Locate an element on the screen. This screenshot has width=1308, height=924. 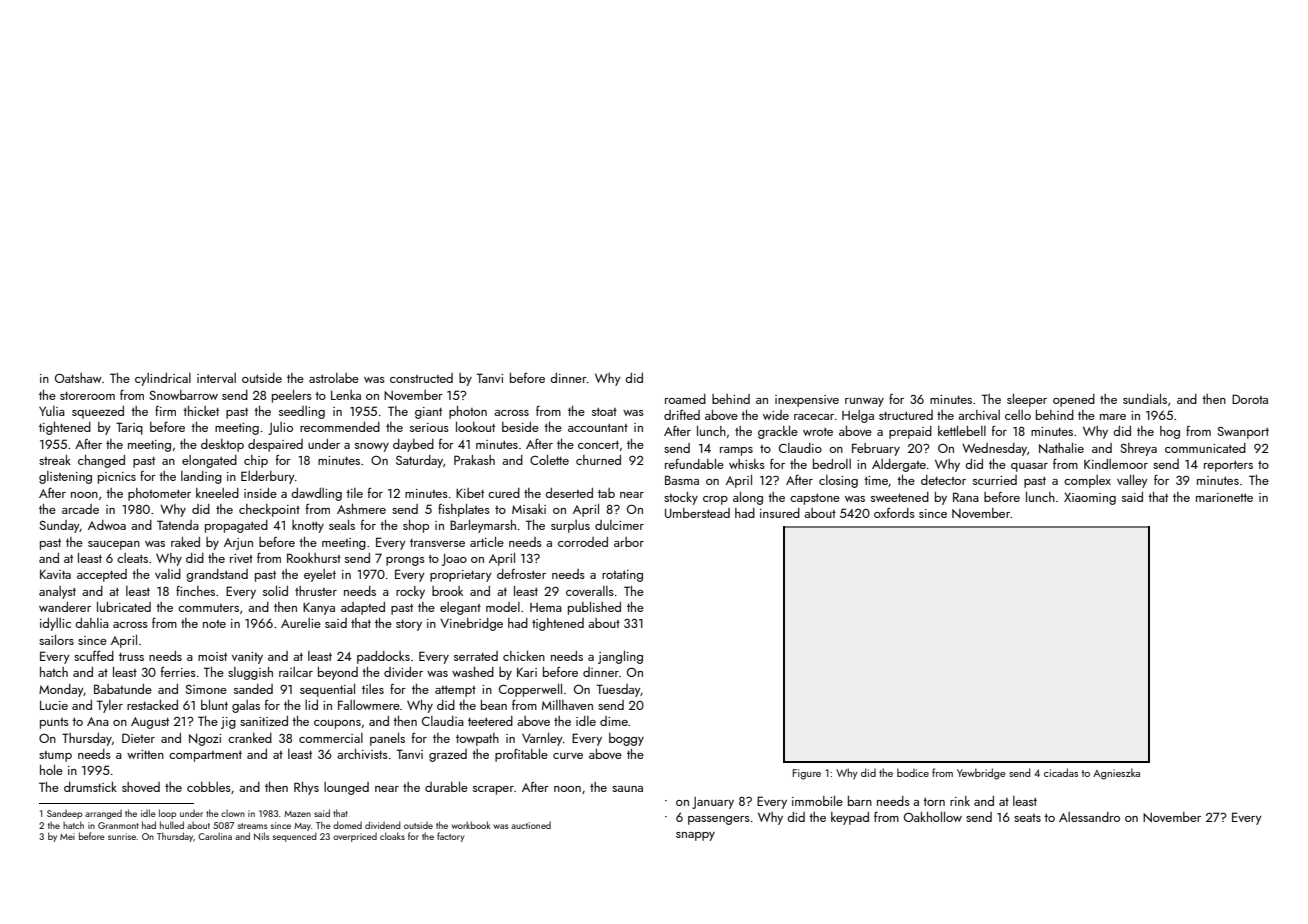
lookout is located at coordinates (475, 427).
